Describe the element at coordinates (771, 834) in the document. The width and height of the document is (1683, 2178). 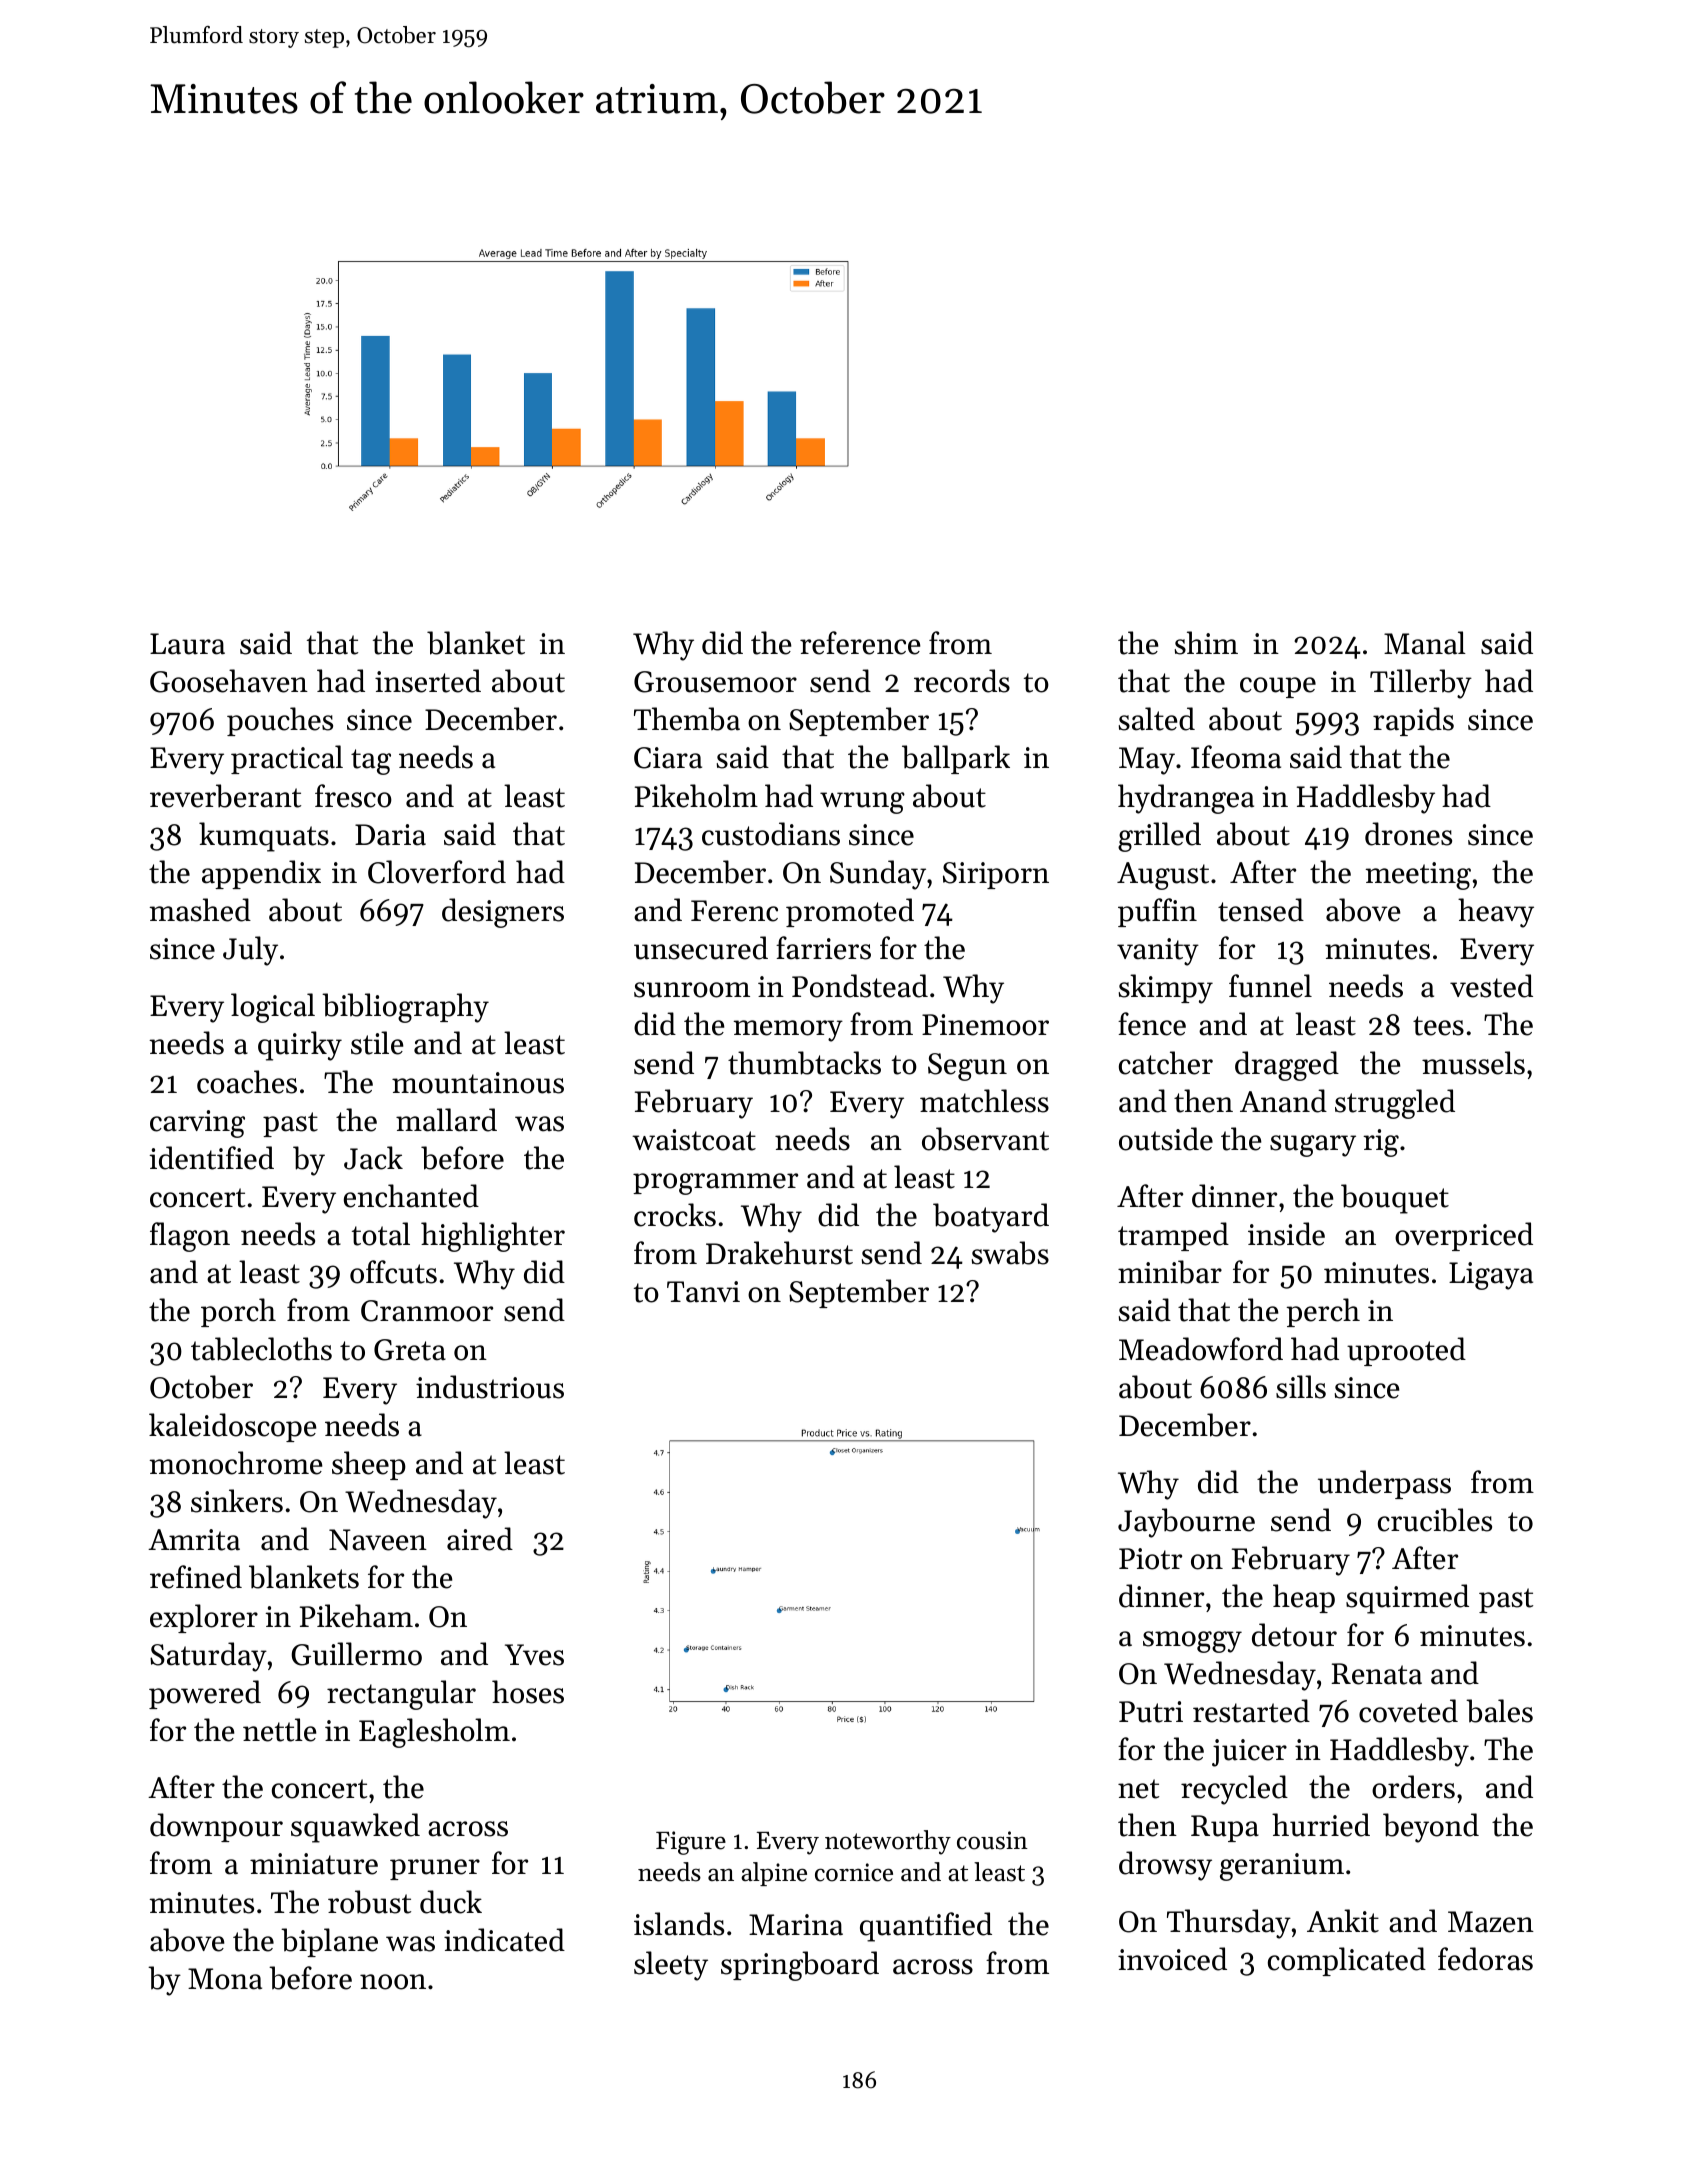
I see `custodians` at that location.
